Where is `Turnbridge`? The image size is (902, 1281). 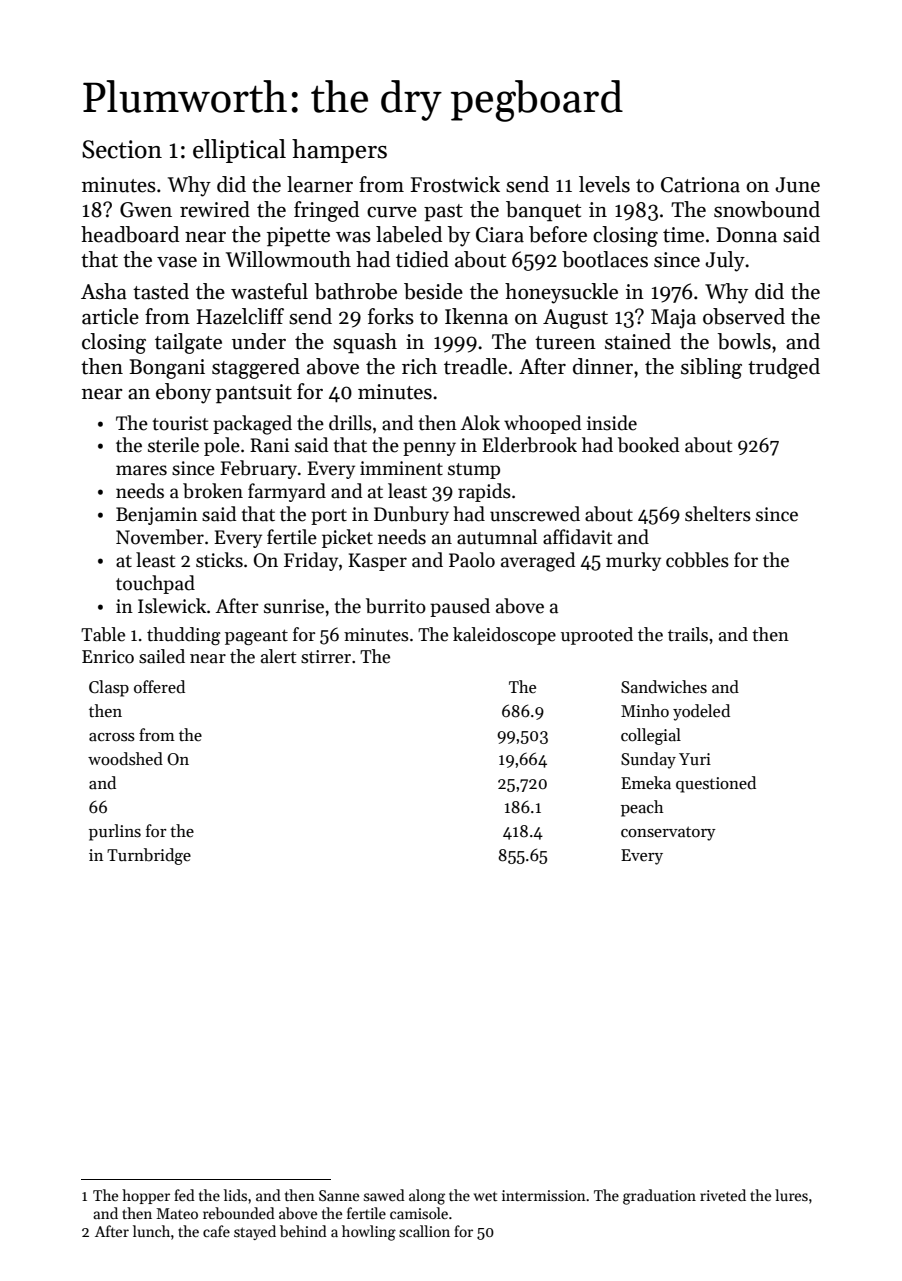 Turnbridge is located at coordinates (149, 856).
